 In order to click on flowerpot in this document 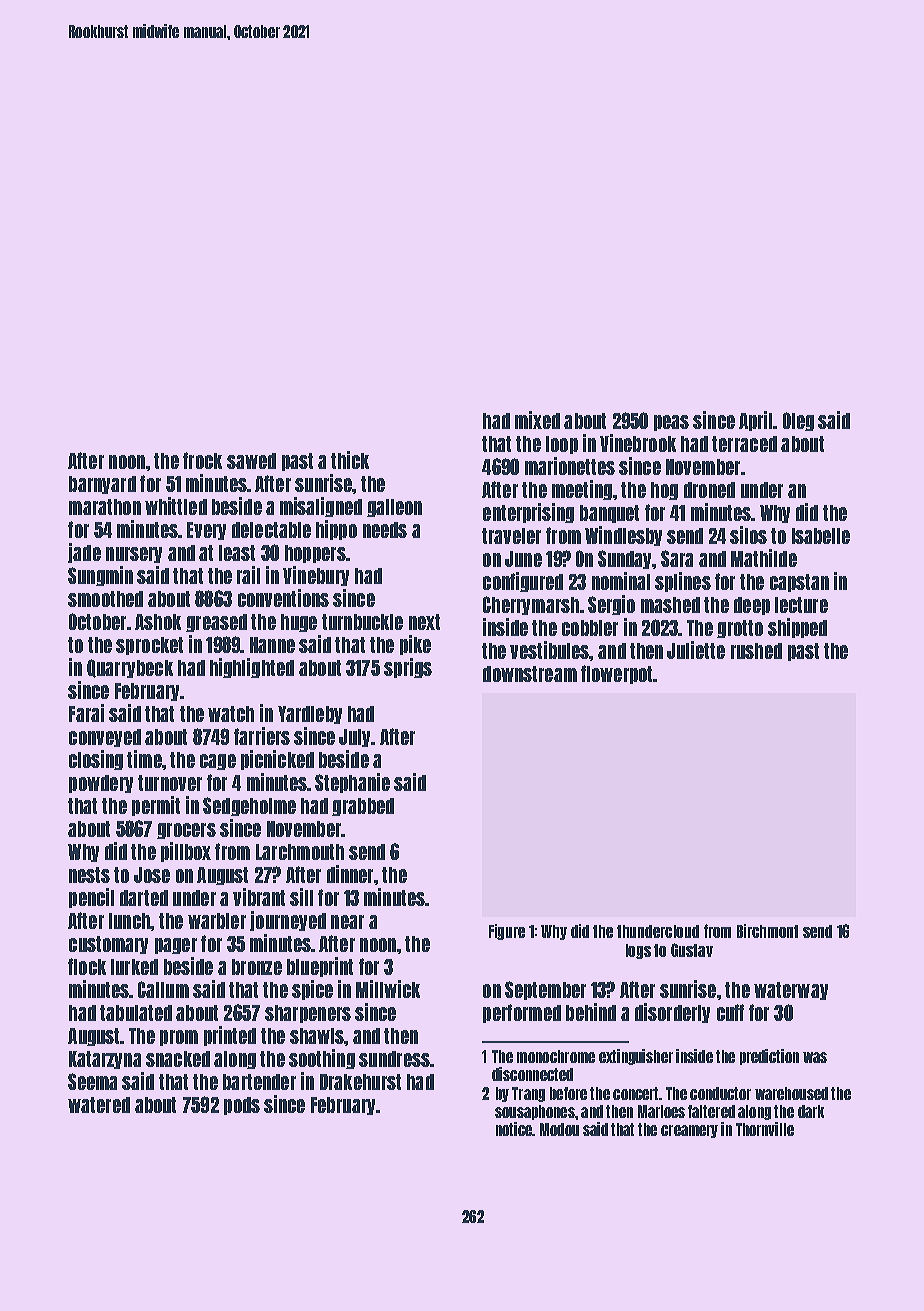, I will do `click(616, 674)`.
